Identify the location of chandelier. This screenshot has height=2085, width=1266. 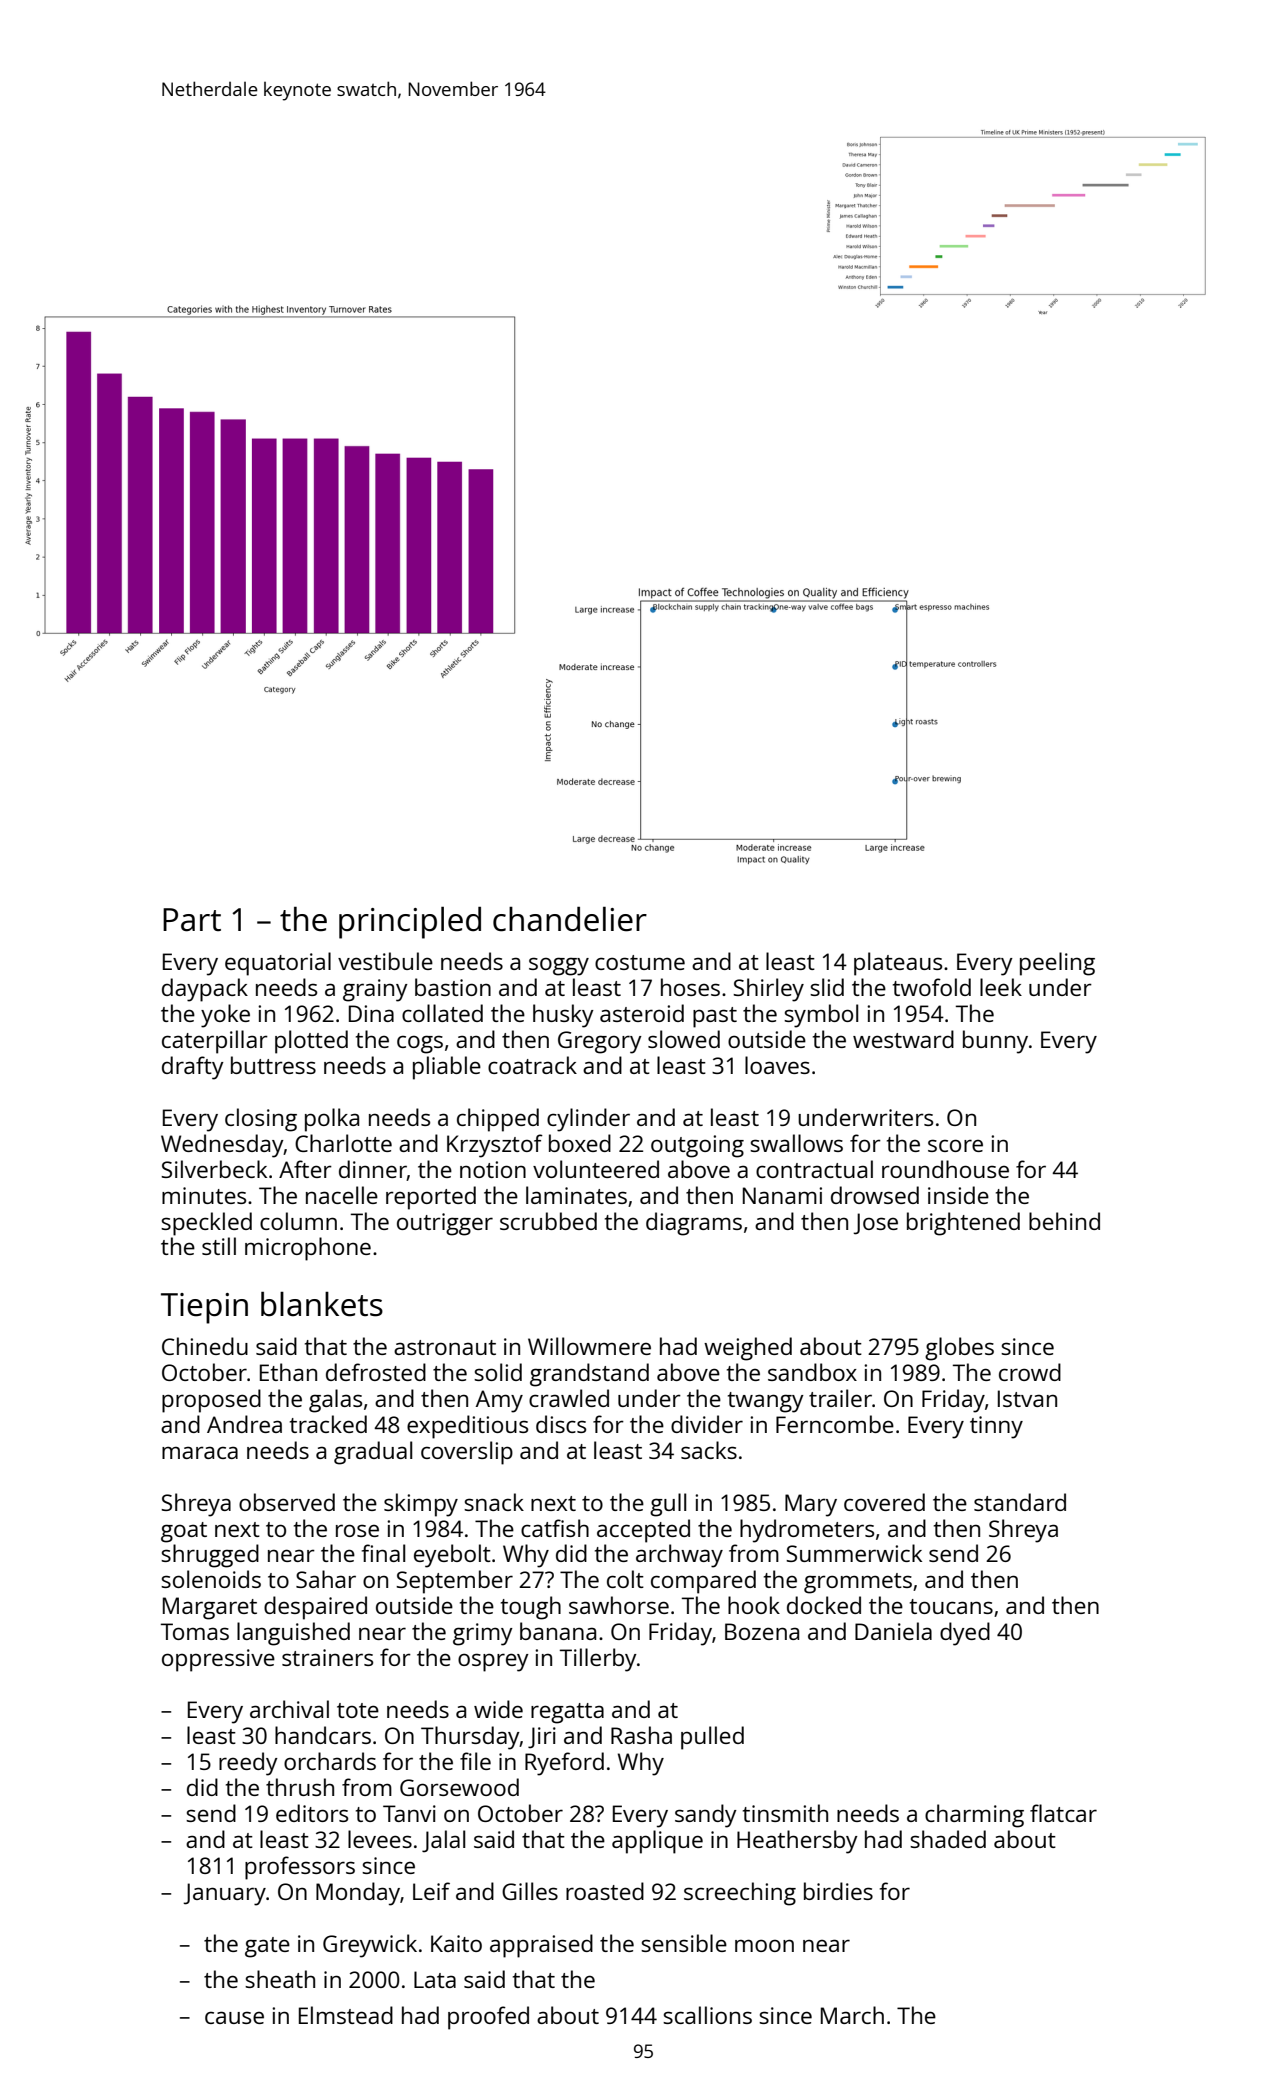
(570, 919).
